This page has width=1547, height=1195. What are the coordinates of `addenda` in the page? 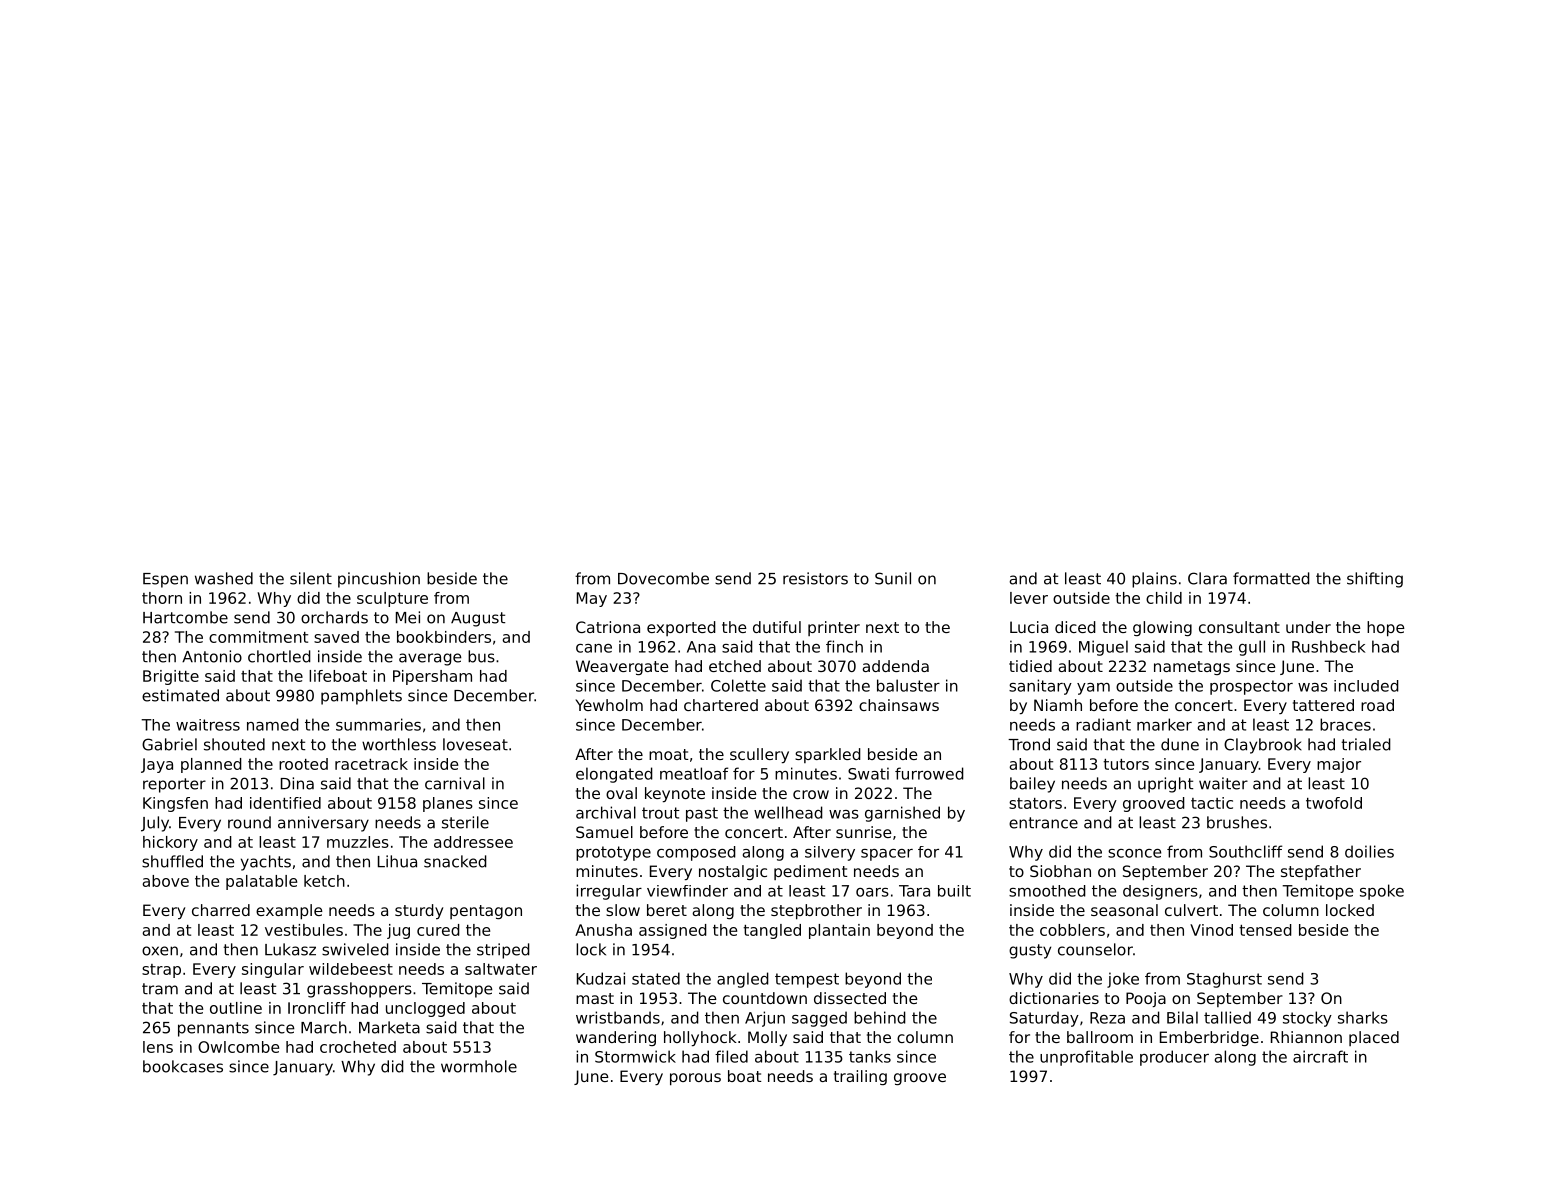 It's located at (895, 666).
